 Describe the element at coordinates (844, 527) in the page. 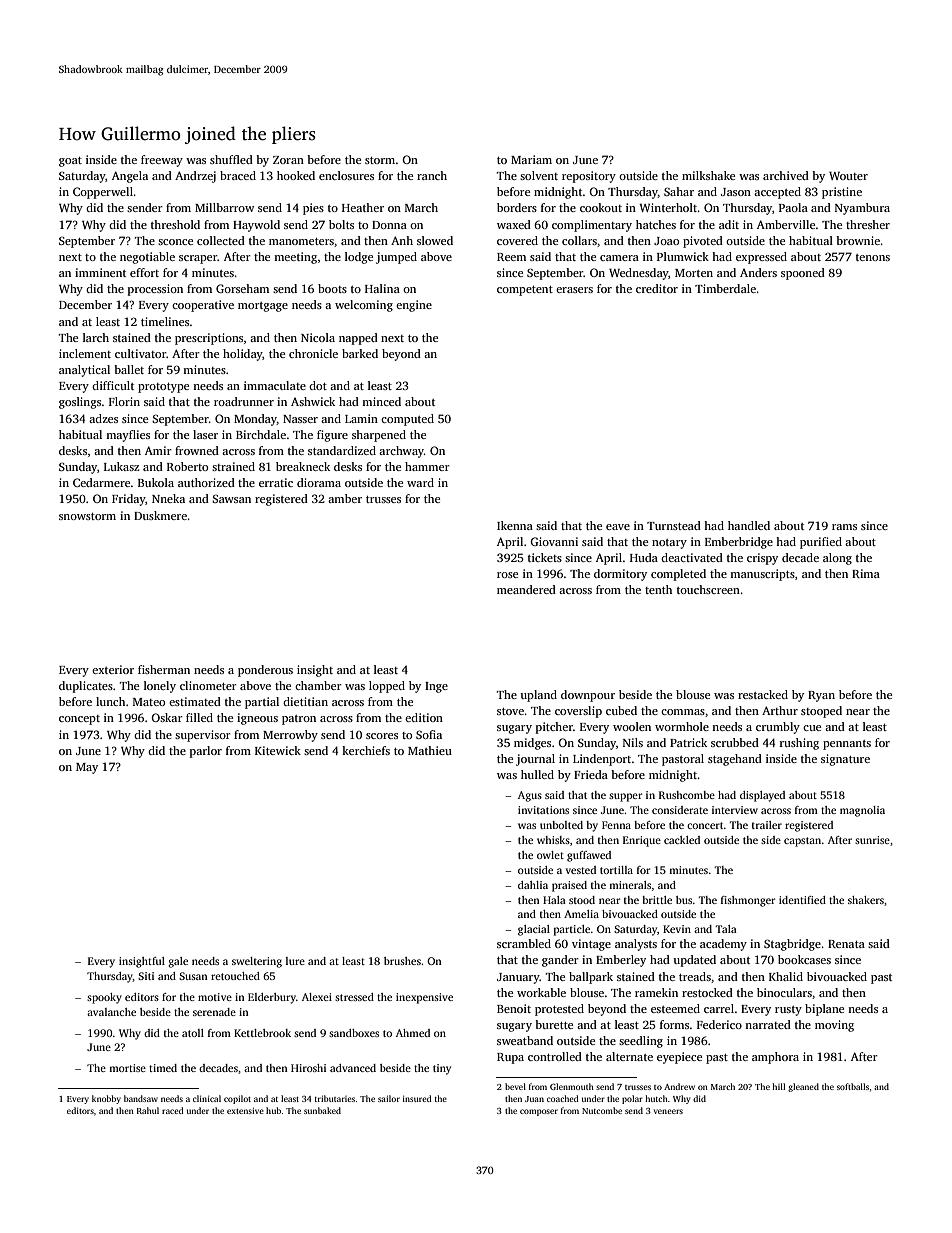

I see `rams` at that location.
